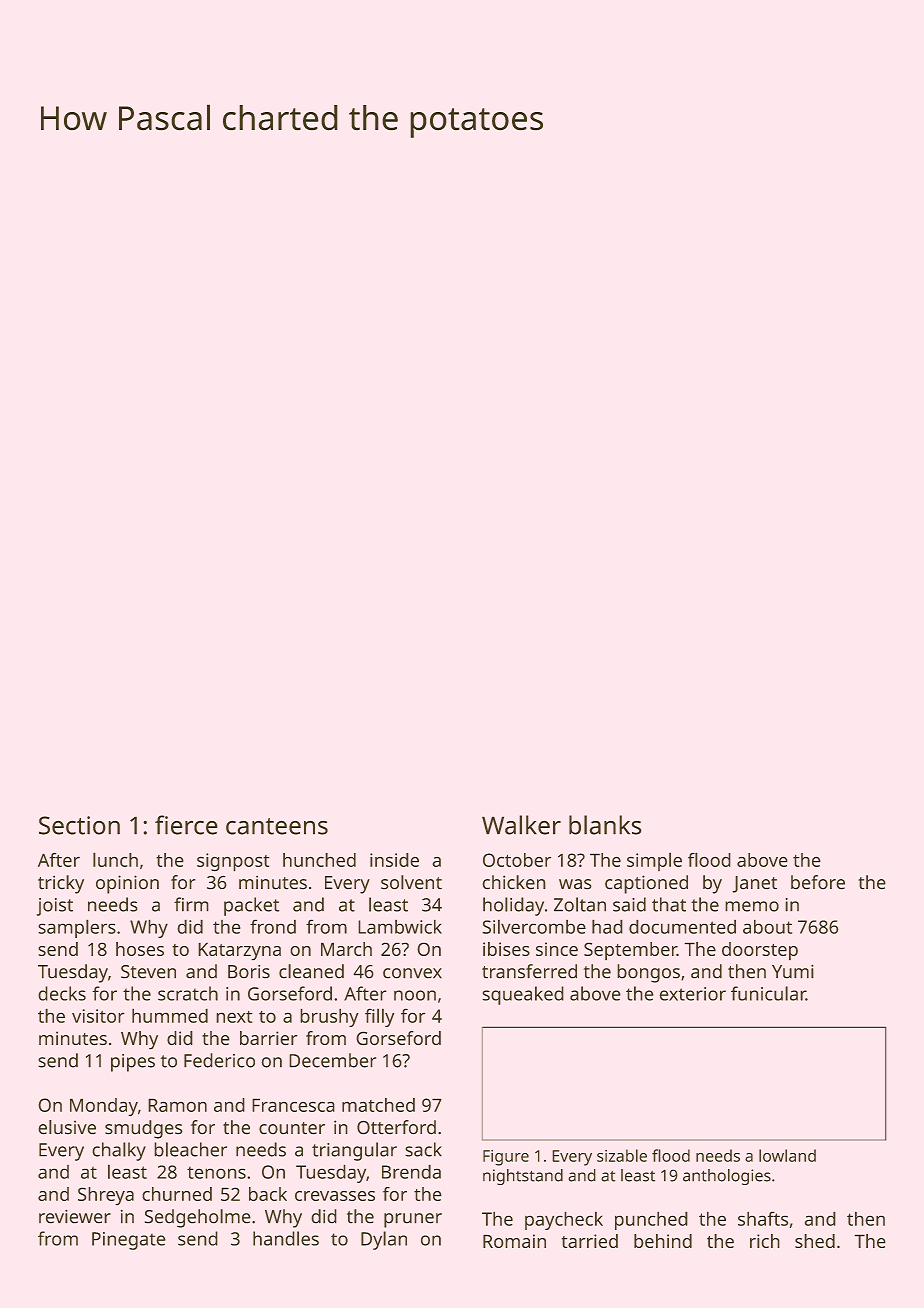 The height and width of the image is (1308, 924). What do you see at coordinates (292, 1128) in the image?
I see `counter` at bounding box center [292, 1128].
